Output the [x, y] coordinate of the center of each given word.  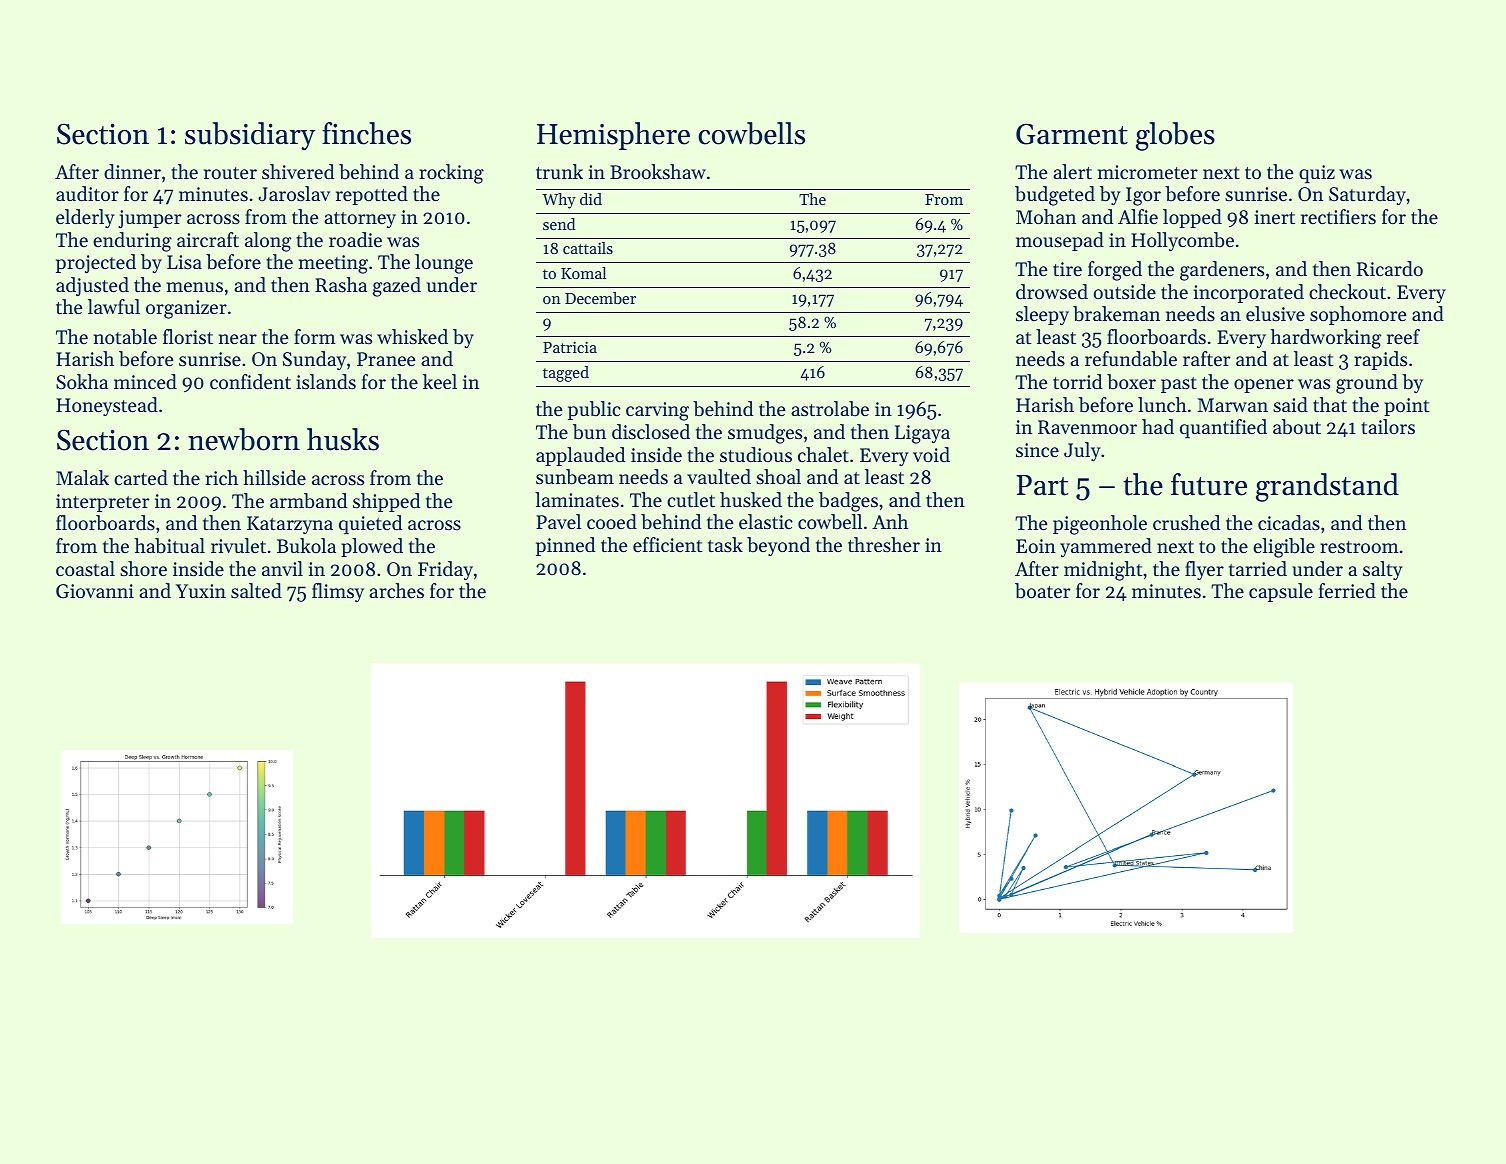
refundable [1131, 359]
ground [1367, 384]
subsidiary [250, 136]
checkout [1347, 291]
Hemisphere [613, 136]
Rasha [341, 284]
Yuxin [201, 591]
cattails [588, 248]
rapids [1380, 360]
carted [141, 477]
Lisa [184, 262]
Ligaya [922, 434]
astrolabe [830, 408]
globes [1175, 136]
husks [343, 439]
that [1330, 404]
